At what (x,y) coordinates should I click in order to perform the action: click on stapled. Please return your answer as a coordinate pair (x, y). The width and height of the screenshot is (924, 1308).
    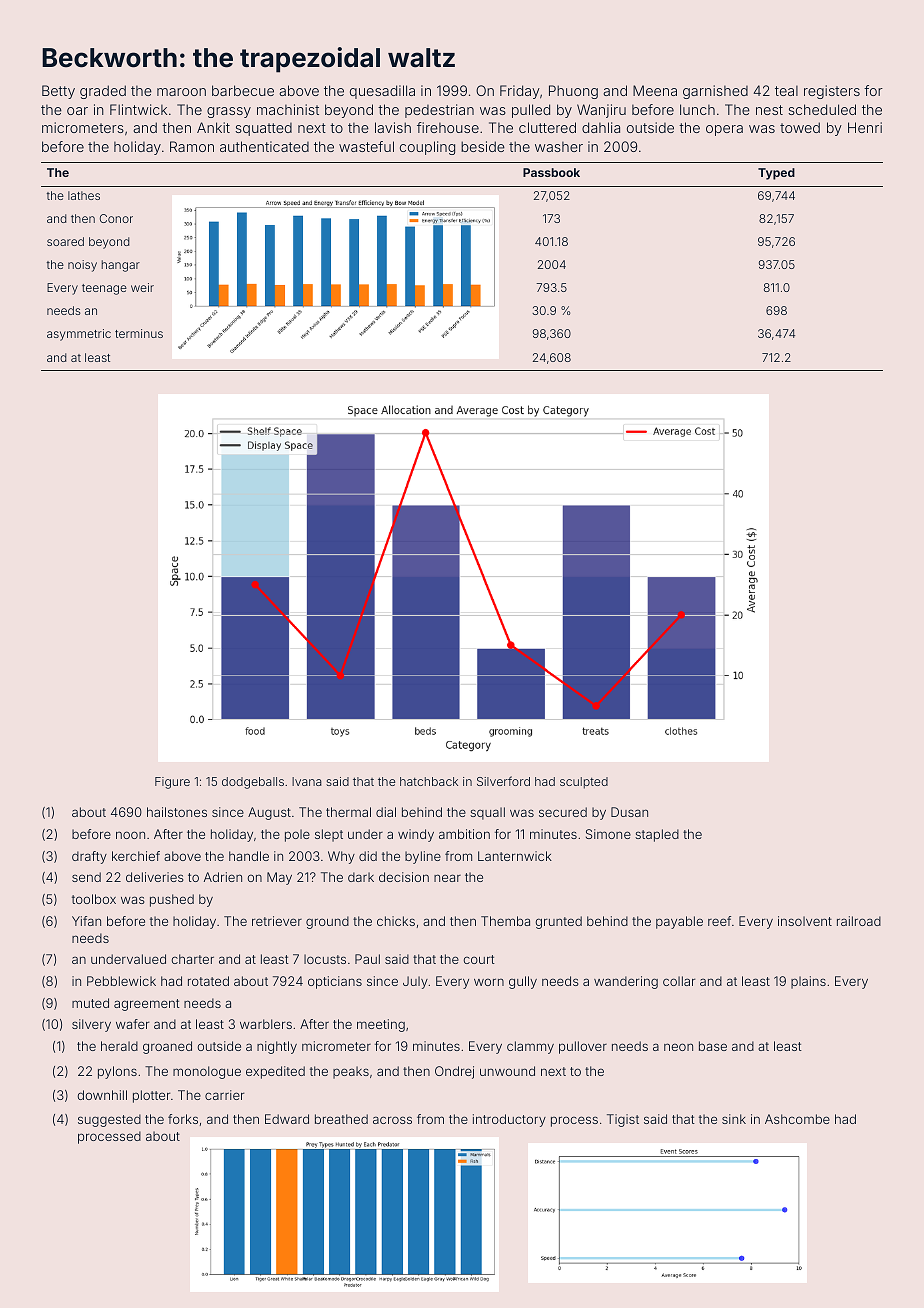
    Looking at the image, I should click on (657, 835).
